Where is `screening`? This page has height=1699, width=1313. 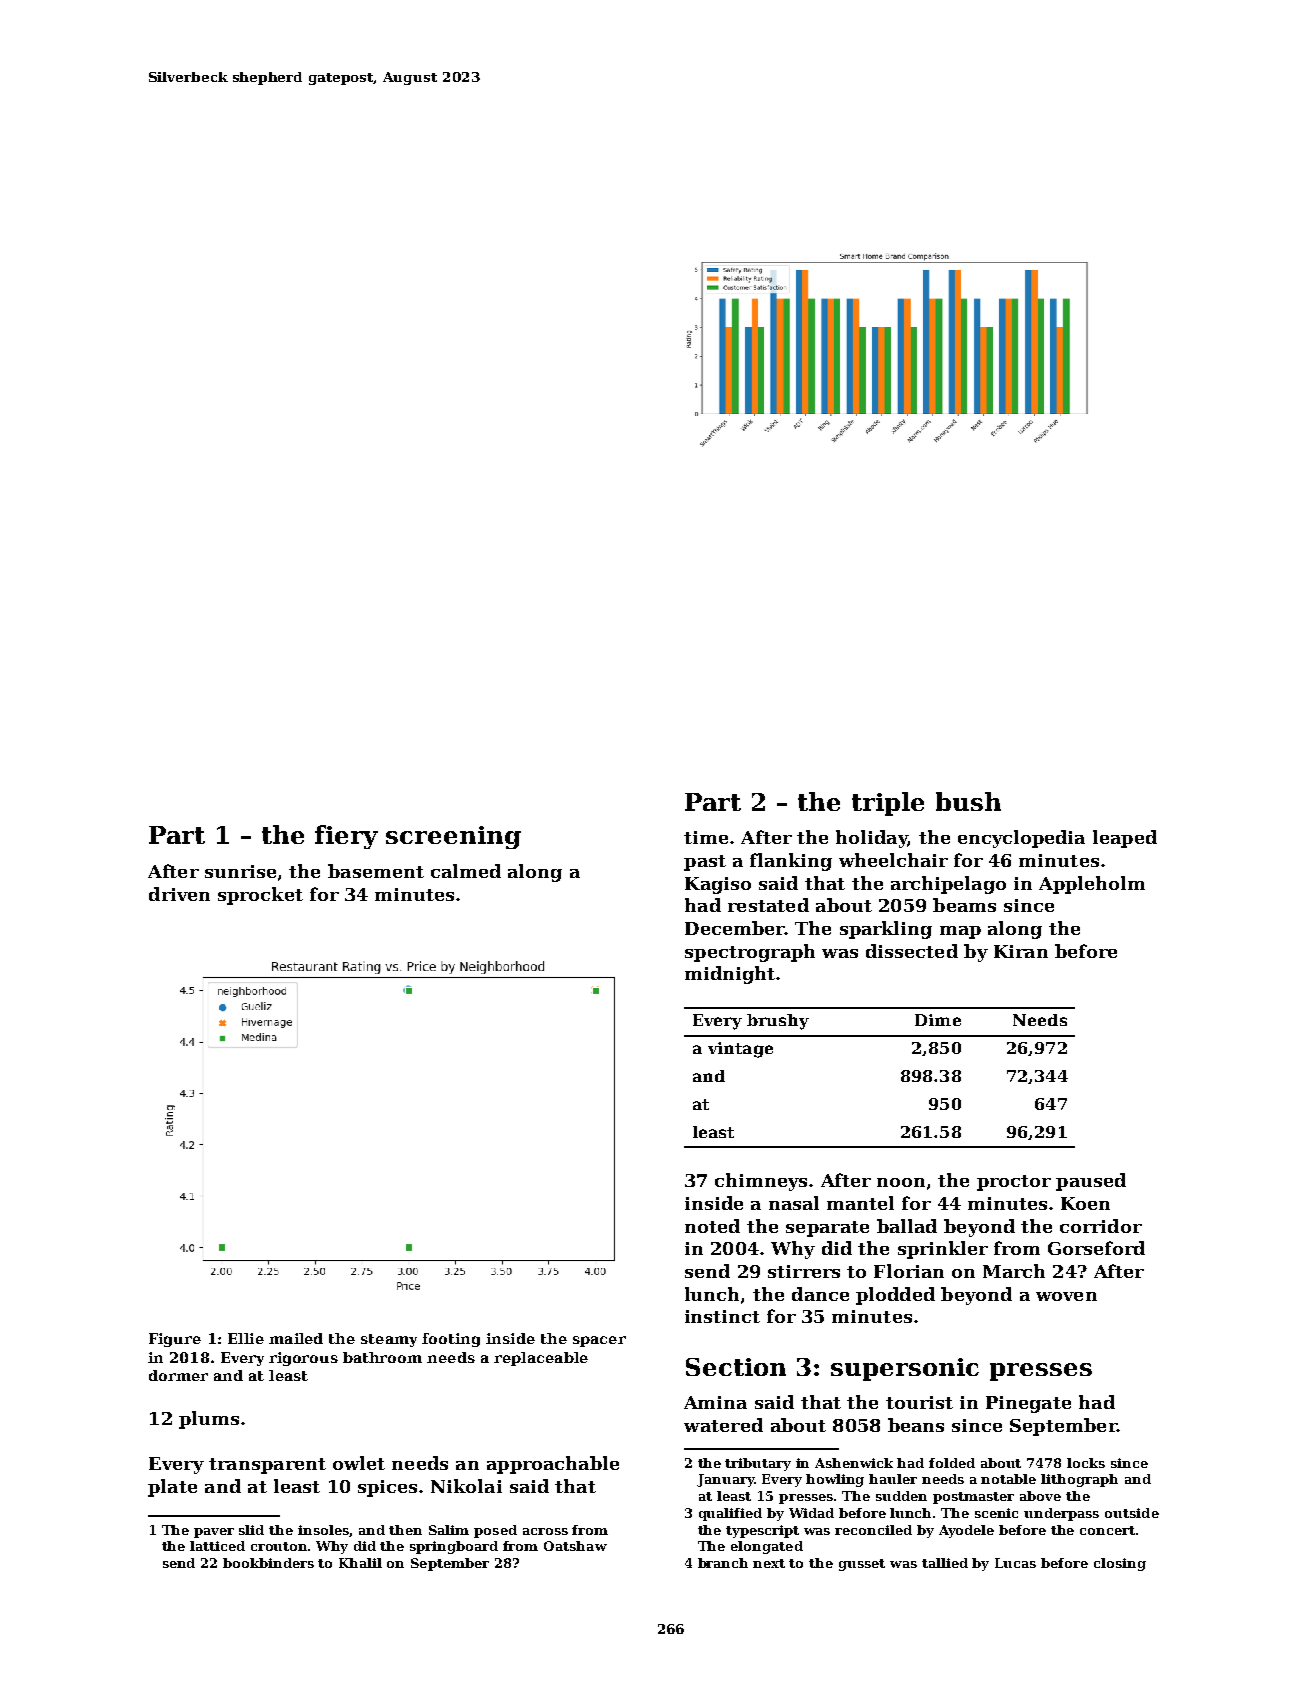
screening is located at coordinates (453, 837).
